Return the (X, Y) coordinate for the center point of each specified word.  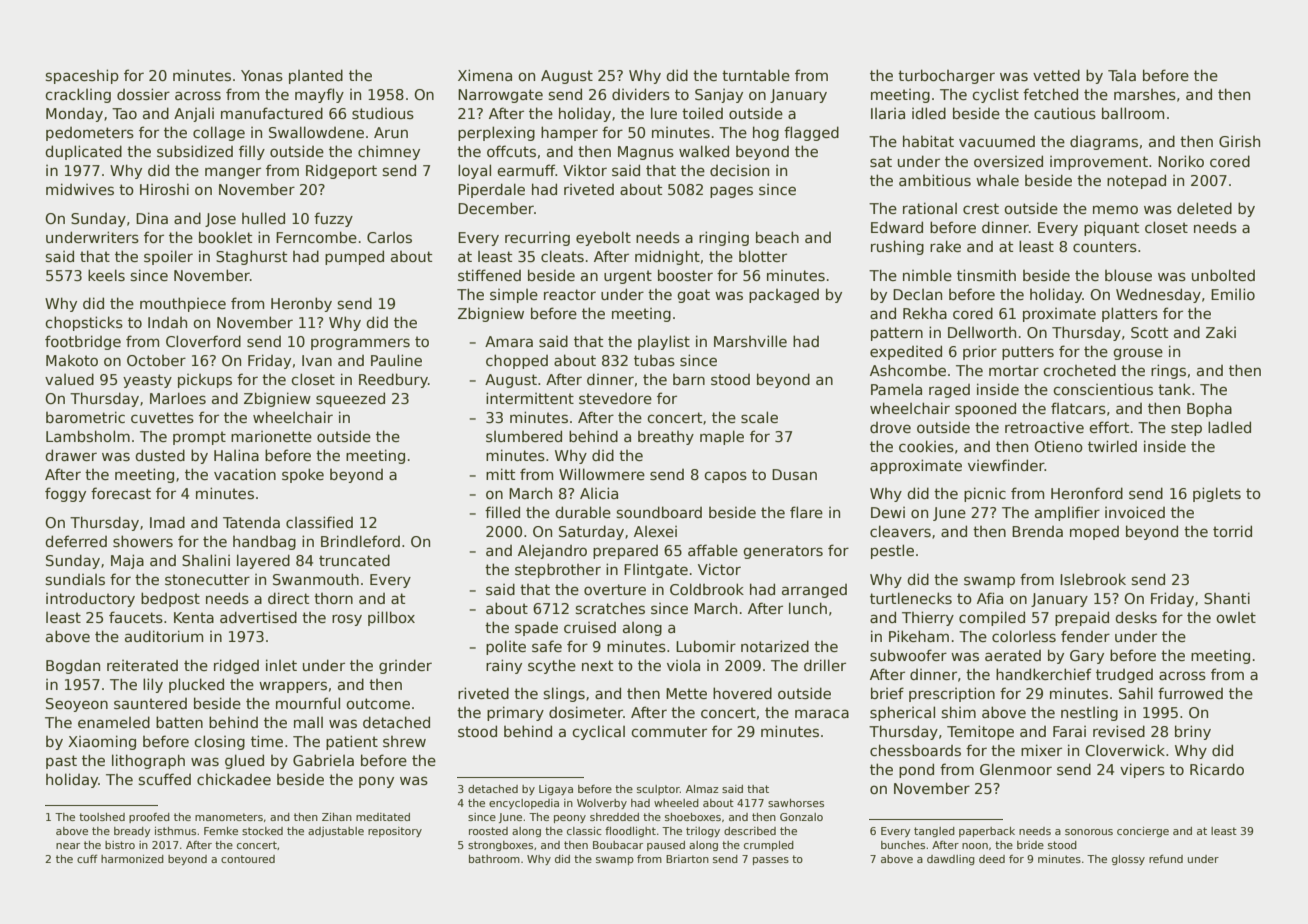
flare (806, 512)
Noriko (1181, 161)
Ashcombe (908, 370)
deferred (76, 541)
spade (536, 628)
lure (664, 113)
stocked (262, 831)
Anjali (194, 115)
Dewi (888, 512)
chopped (517, 361)
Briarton (687, 859)
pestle (892, 551)
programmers (360, 344)
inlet (281, 665)
